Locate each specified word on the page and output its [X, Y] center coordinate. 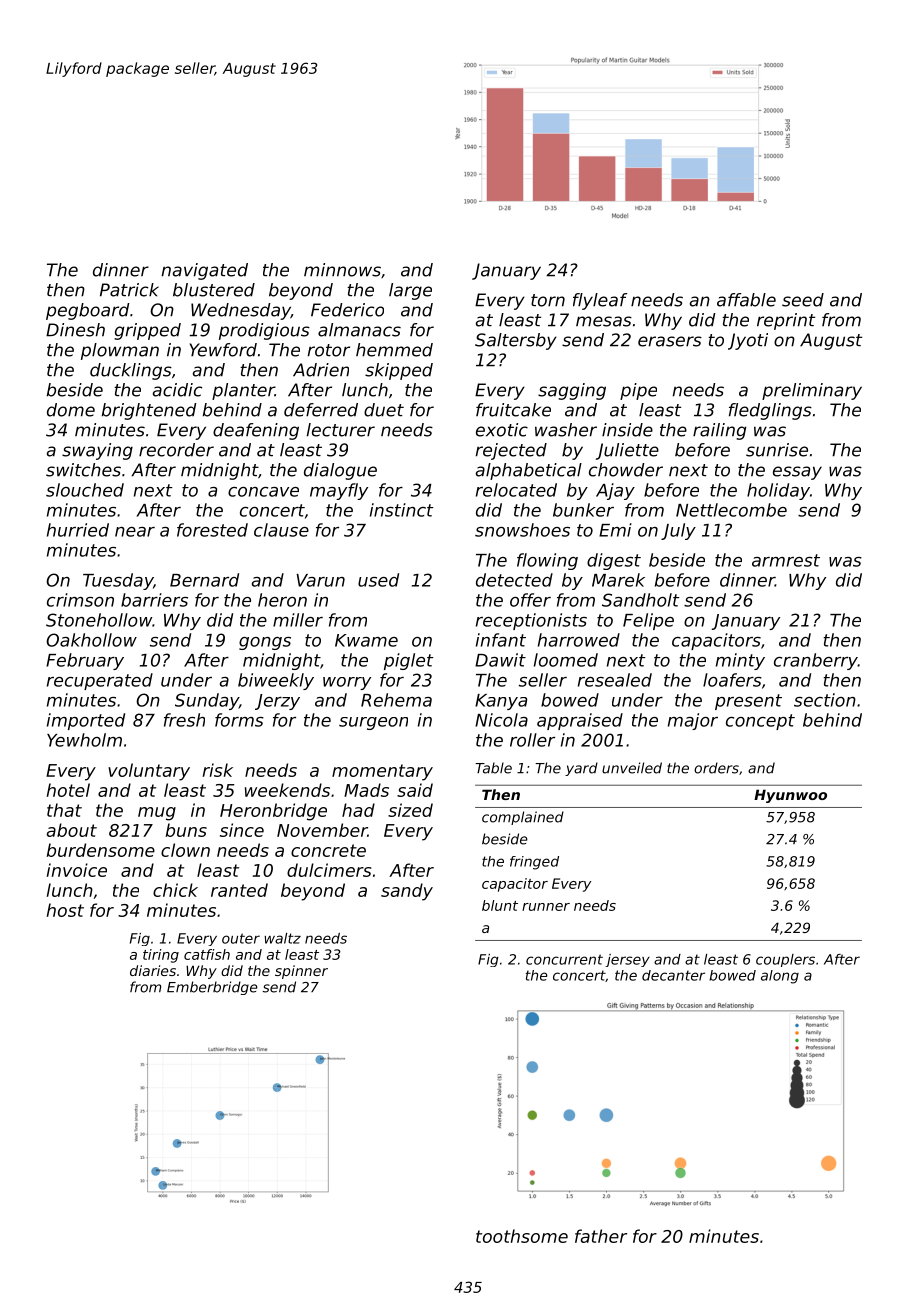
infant [501, 640]
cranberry [816, 661]
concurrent [564, 959]
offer [530, 600]
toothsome [522, 1236]
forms [239, 720]
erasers [670, 341]
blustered [214, 290]
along [780, 977]
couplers [785, 960]
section [825, 700]
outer [241, 938]
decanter [673, 975]
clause [281, 530]
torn [548, 300]
